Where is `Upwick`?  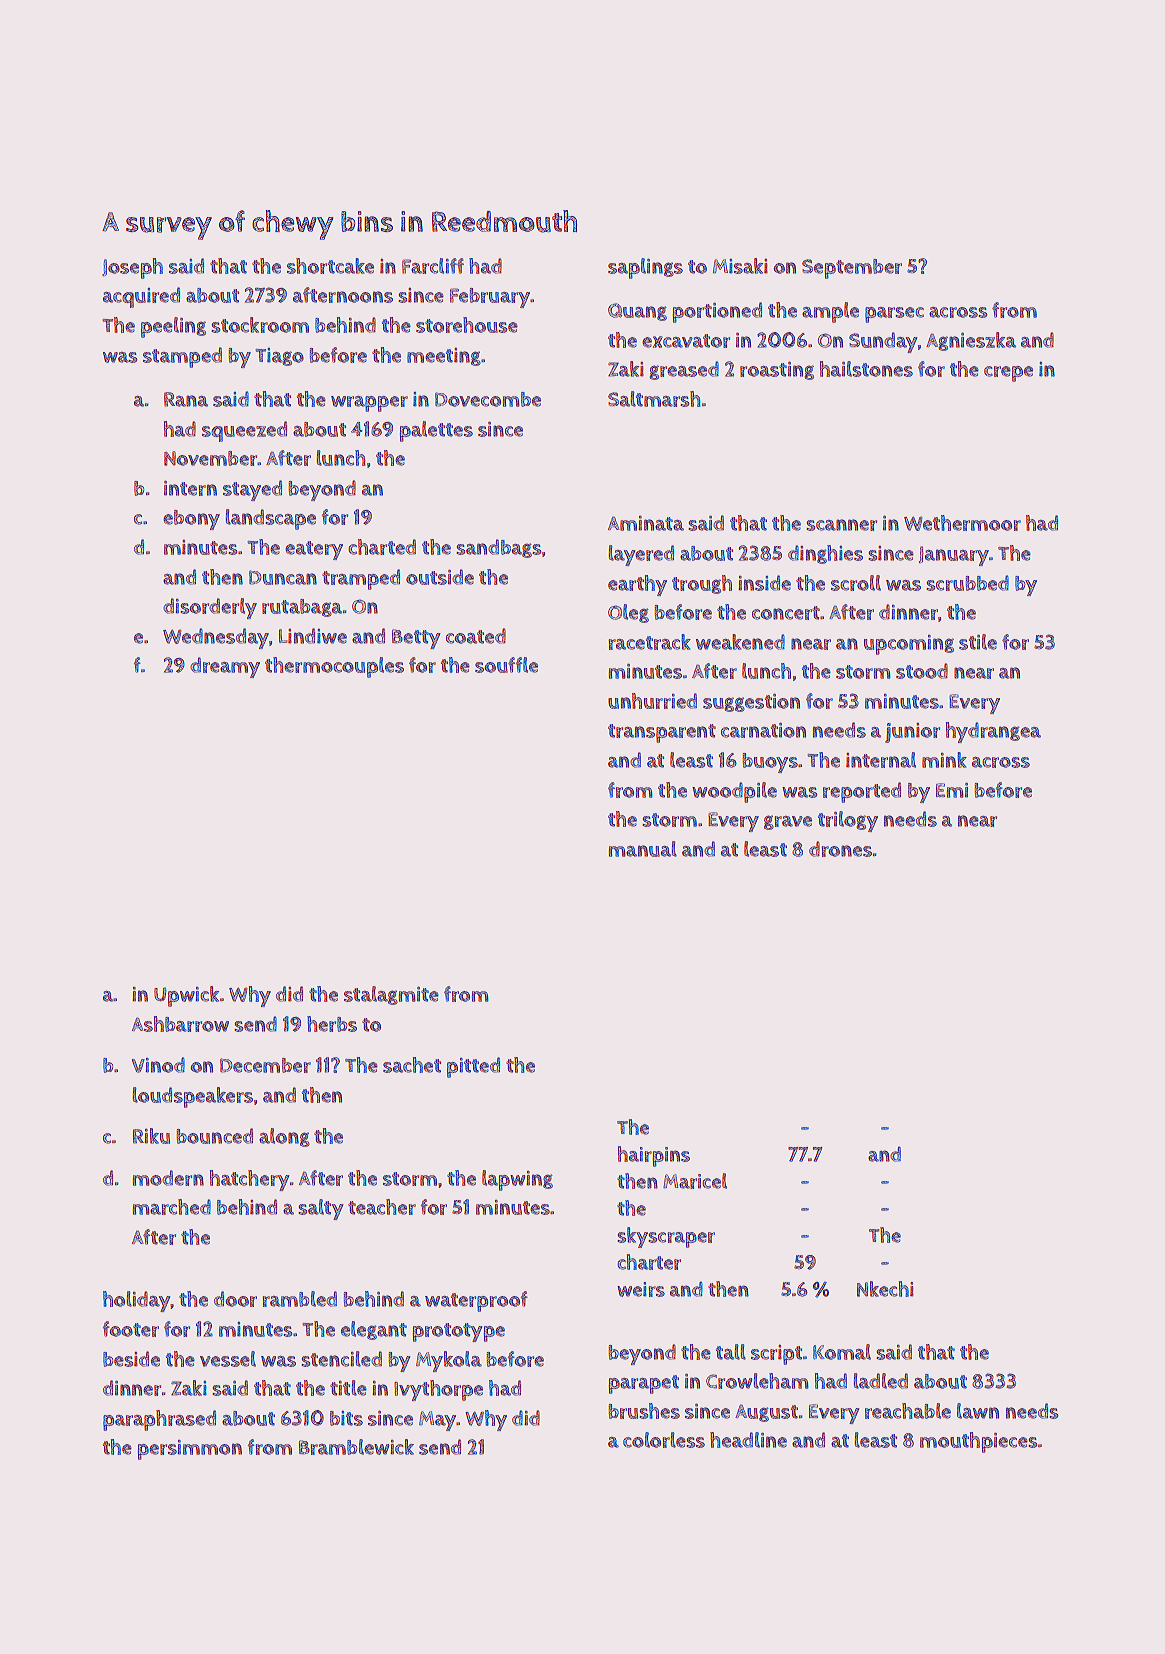
Upwick is located at coordinates (186, 996).
